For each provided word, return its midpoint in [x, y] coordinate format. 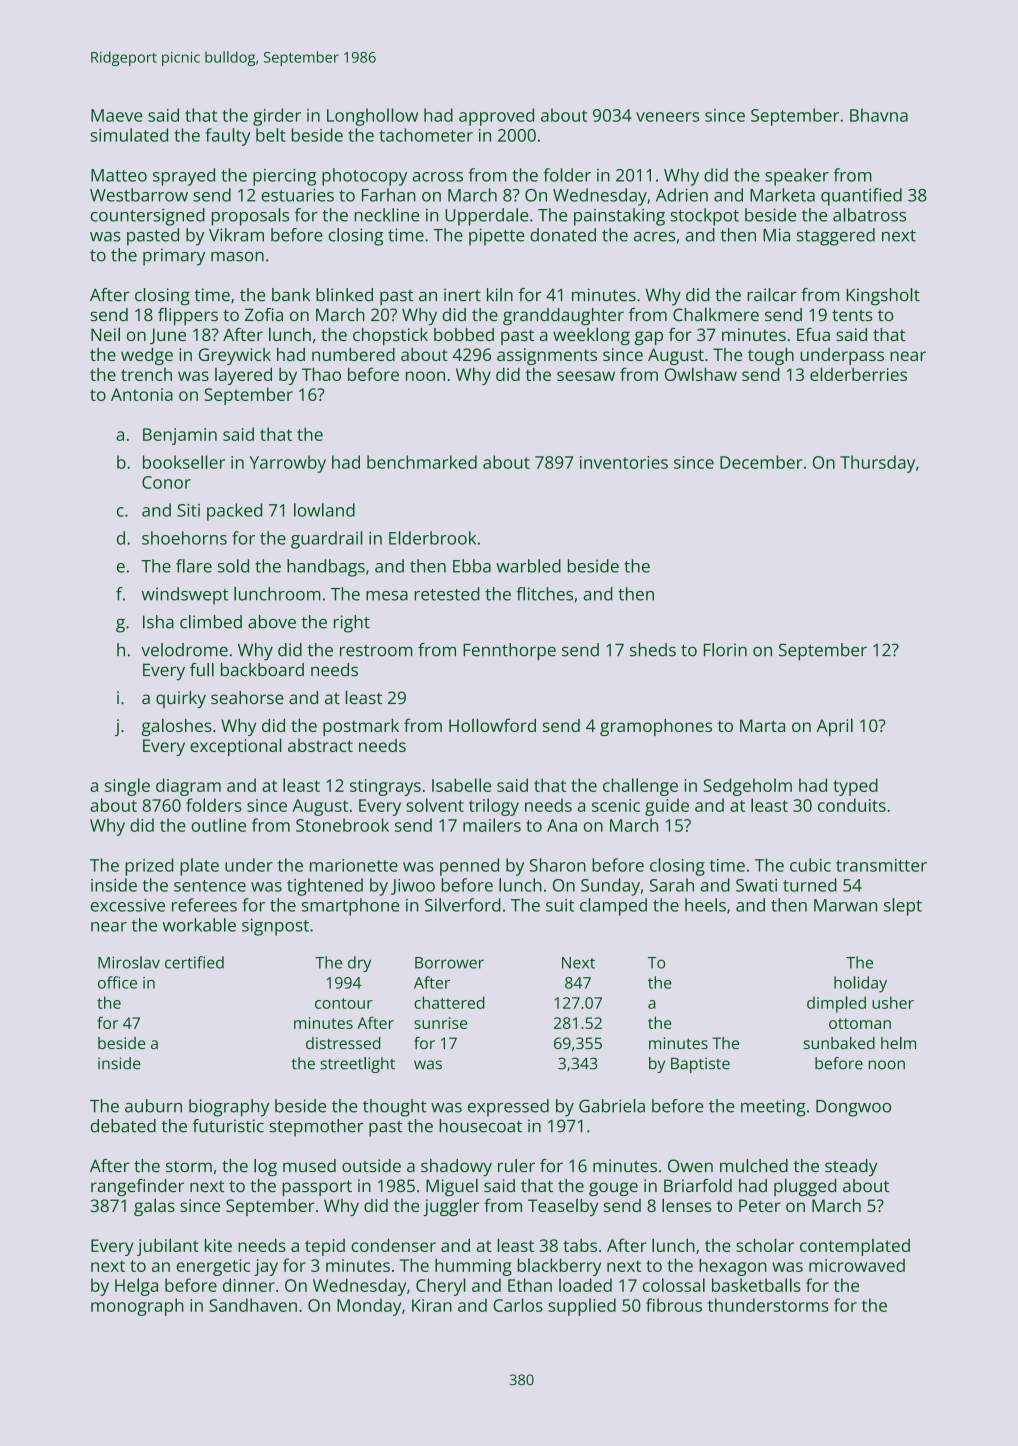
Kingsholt [883, 297]
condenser [393, 1245]
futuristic [228, 1126]
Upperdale [486, 217]
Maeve [117, 115]
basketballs [756, 1285]
